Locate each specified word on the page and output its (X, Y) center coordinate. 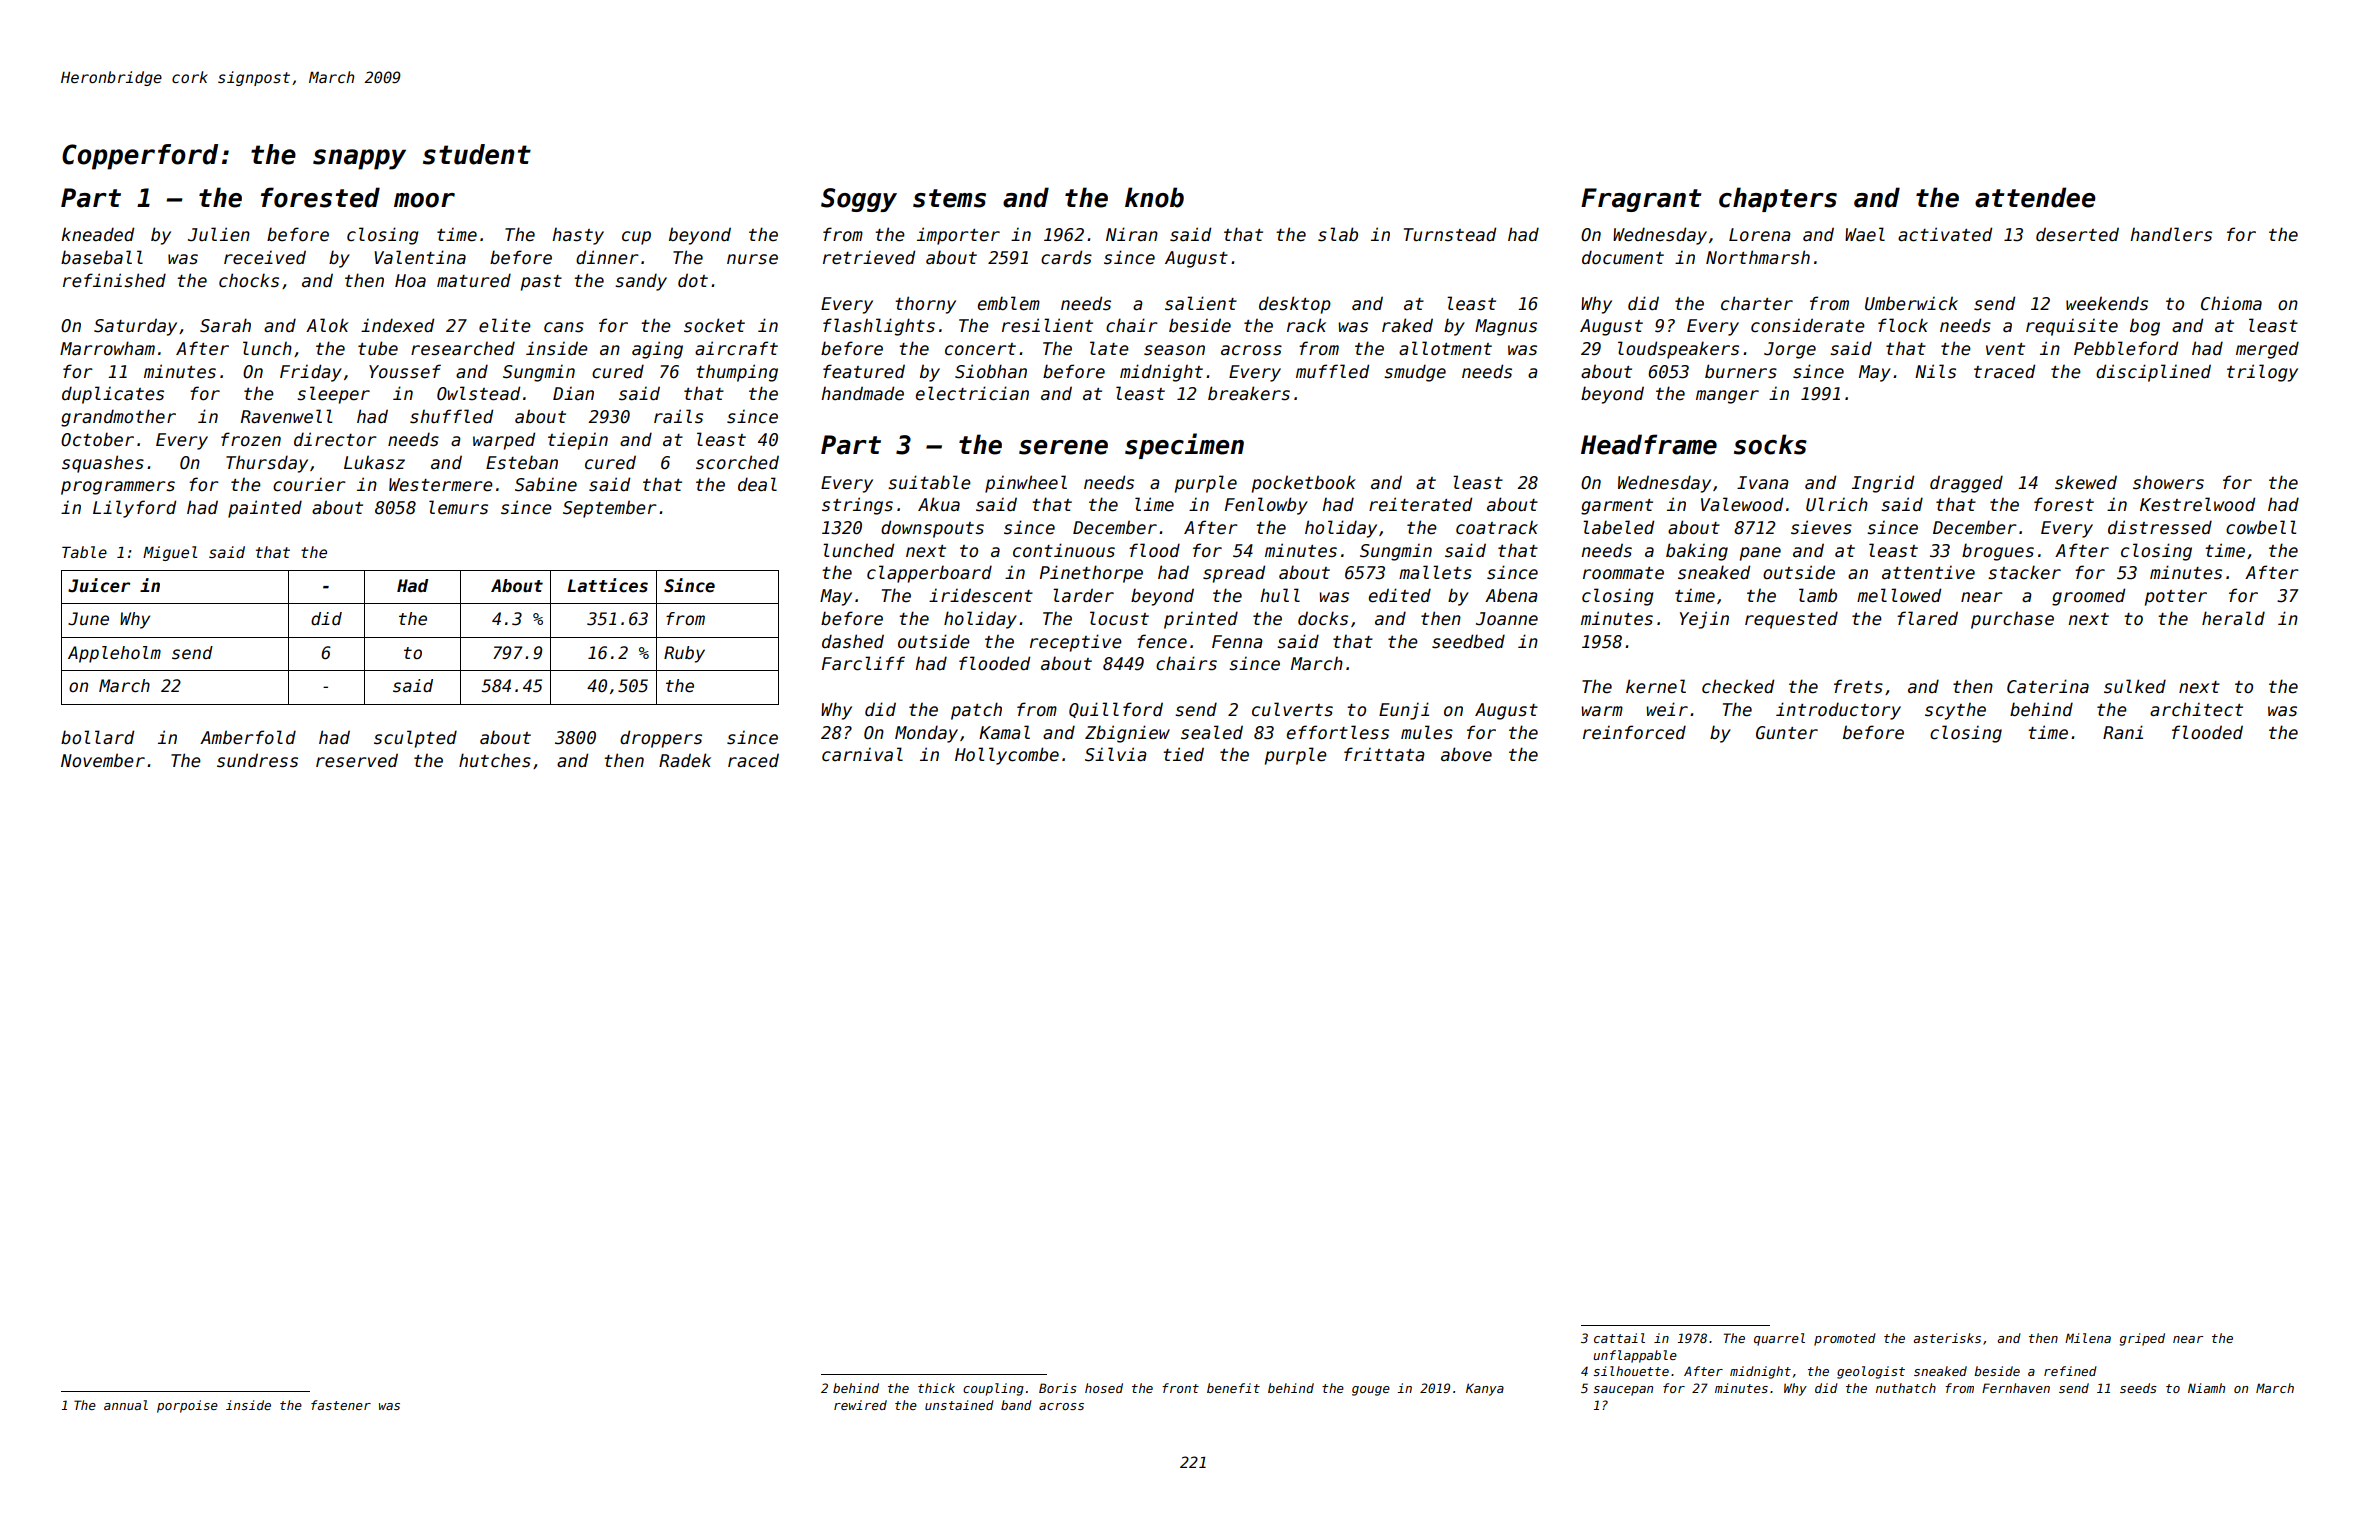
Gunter (1787, 733)
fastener (341, 1405)
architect (2196, 709)
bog (2145, 327)
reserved (357, 760)
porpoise (187, 1406)
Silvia (1116, 754)
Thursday (267, 464)
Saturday (135, 327)
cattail (1619, 1338)
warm (1602, 711)
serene (1063, 447)
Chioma (2231, 303)
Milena (2088, 1338)
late (1109, 348)
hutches (495, 760)
